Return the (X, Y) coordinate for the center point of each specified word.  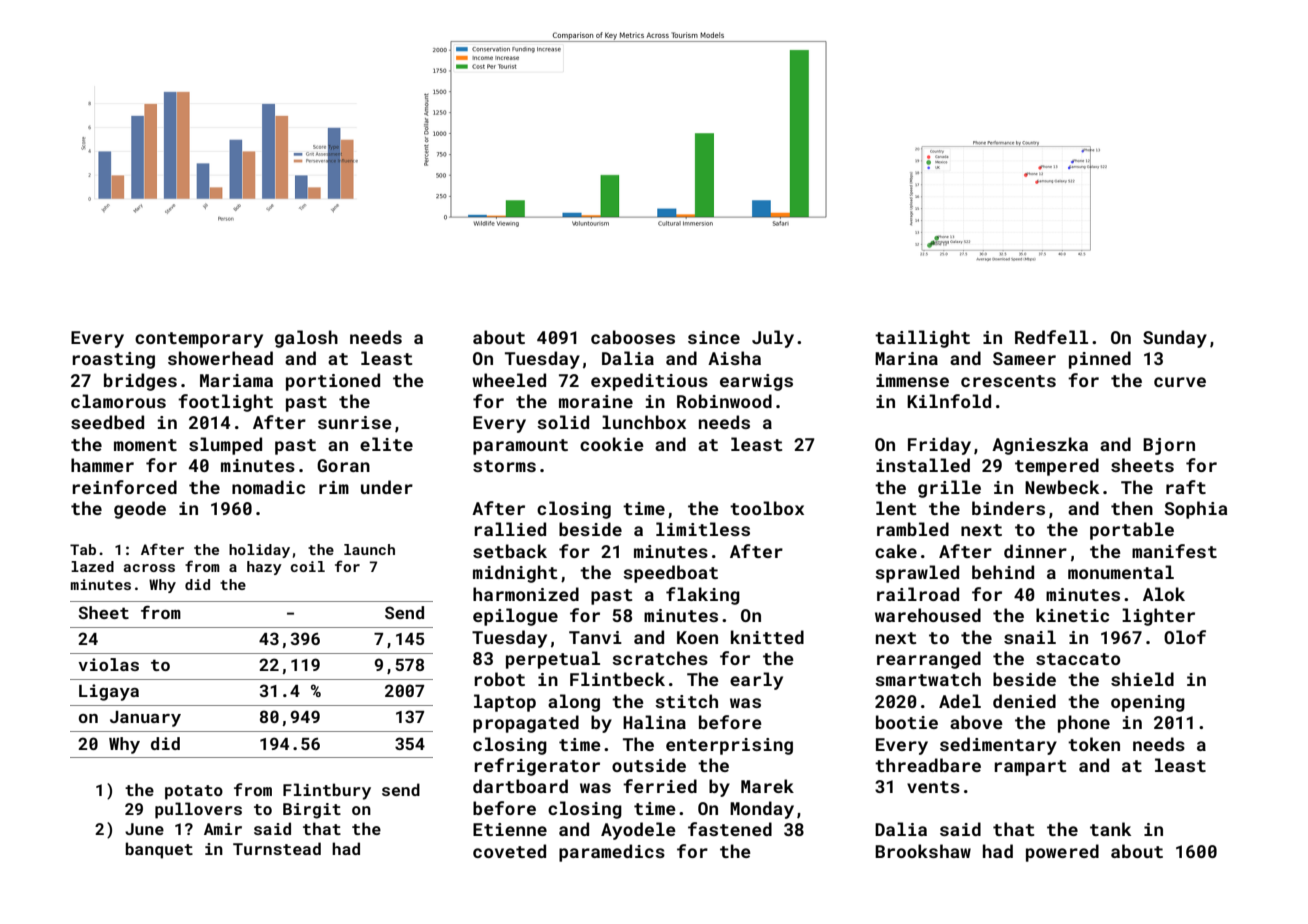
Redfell (1051, 337)
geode (140, 510)
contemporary (199, 340)
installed (923, 465)
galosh (306, 339)
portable (1132, 531)
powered (1062, 853)
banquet (159, 850)
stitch (686, 701)
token (1094, 744)
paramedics (612, 853)
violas (108, 664)
